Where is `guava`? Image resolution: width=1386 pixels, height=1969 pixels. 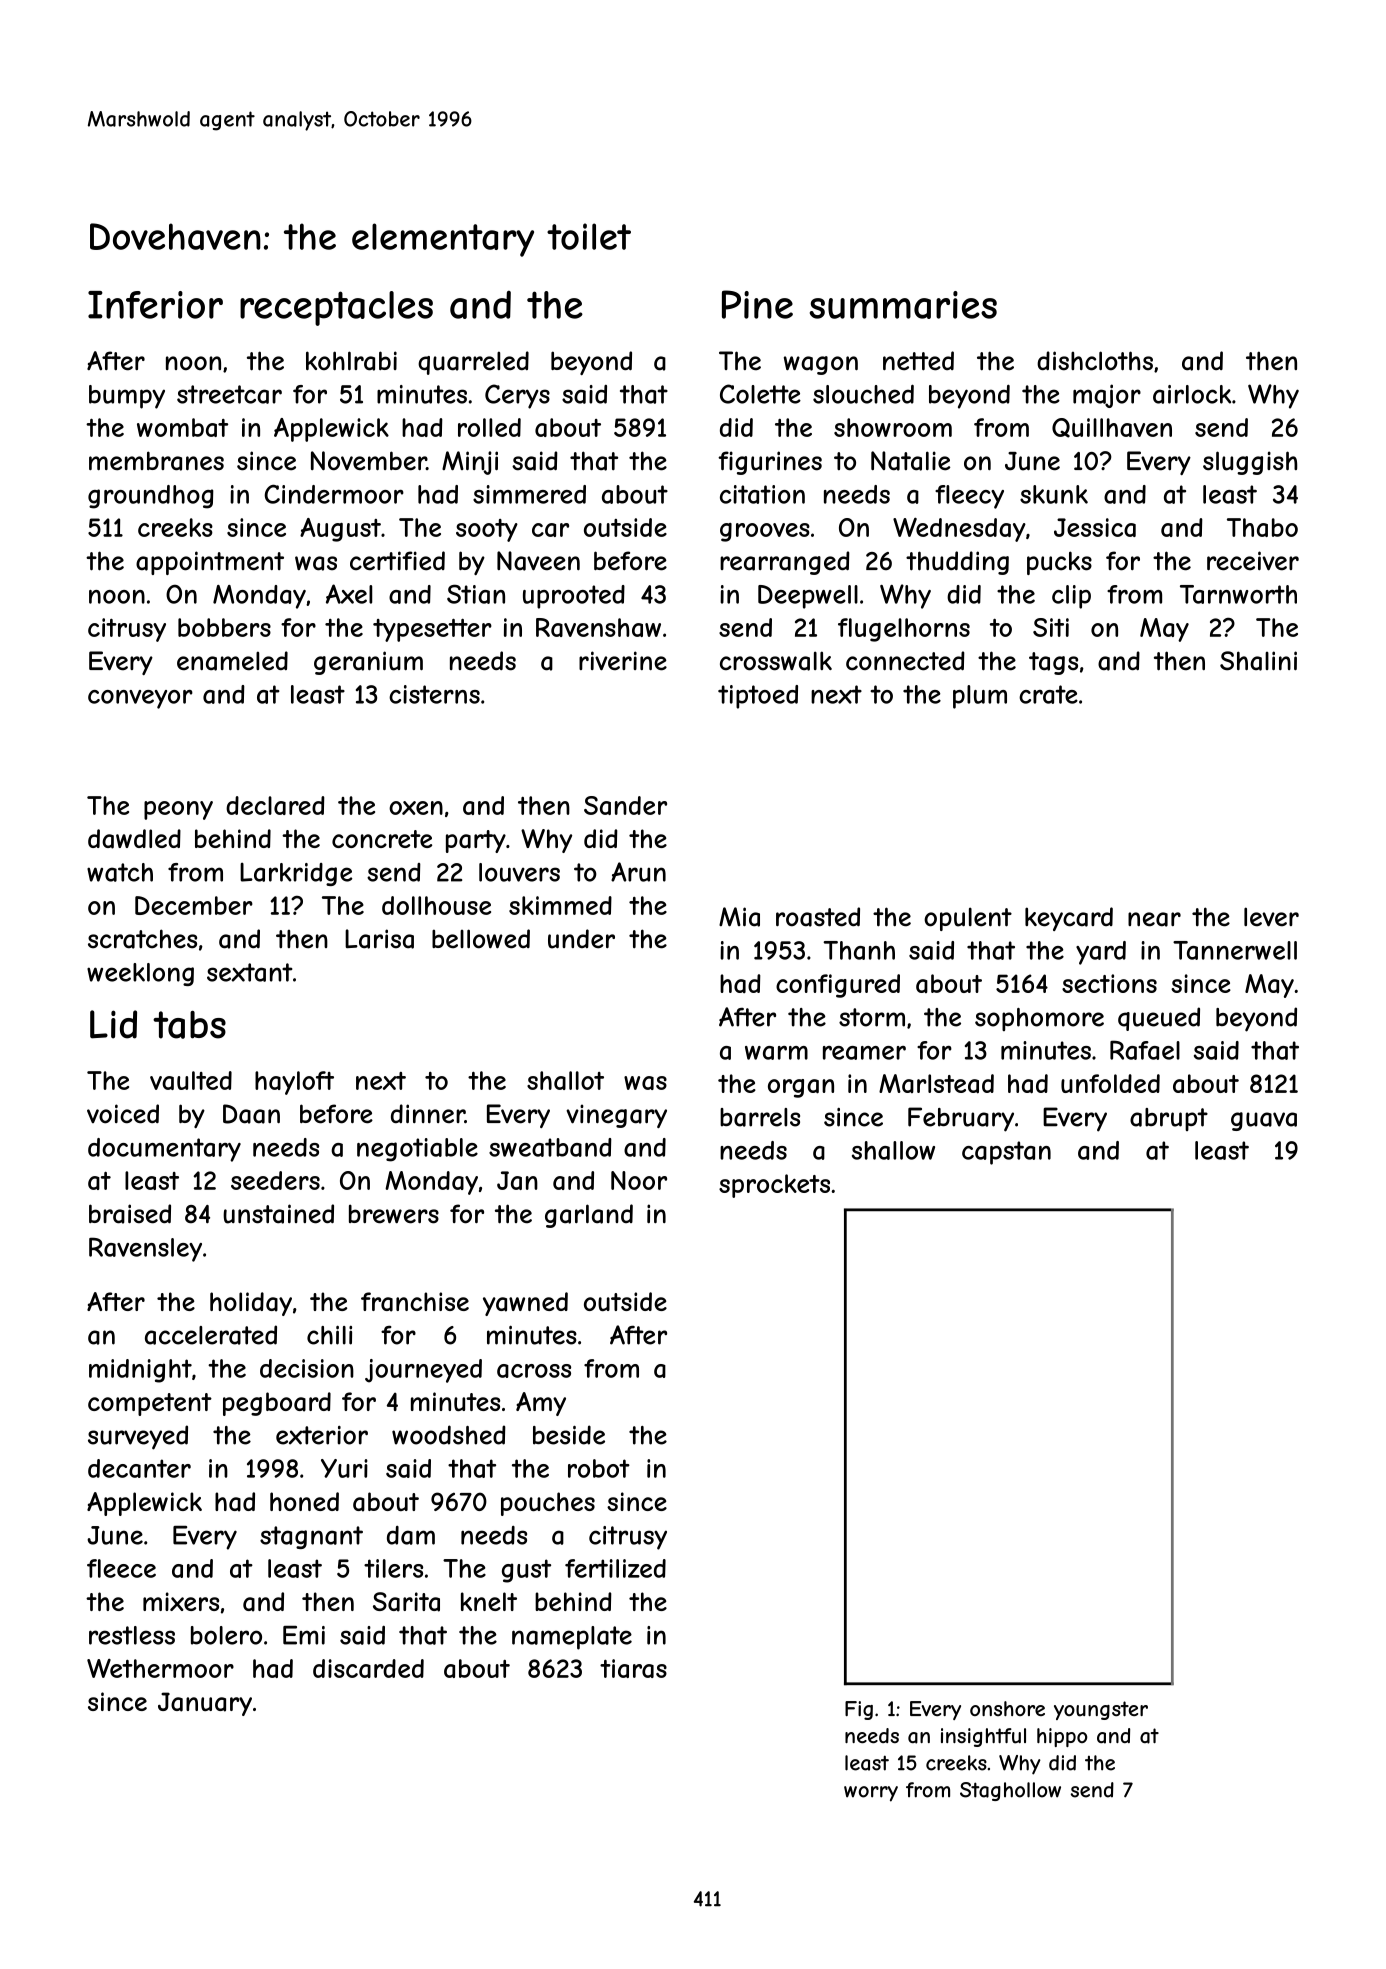 guava is located at coordinates (1264, 1121).
